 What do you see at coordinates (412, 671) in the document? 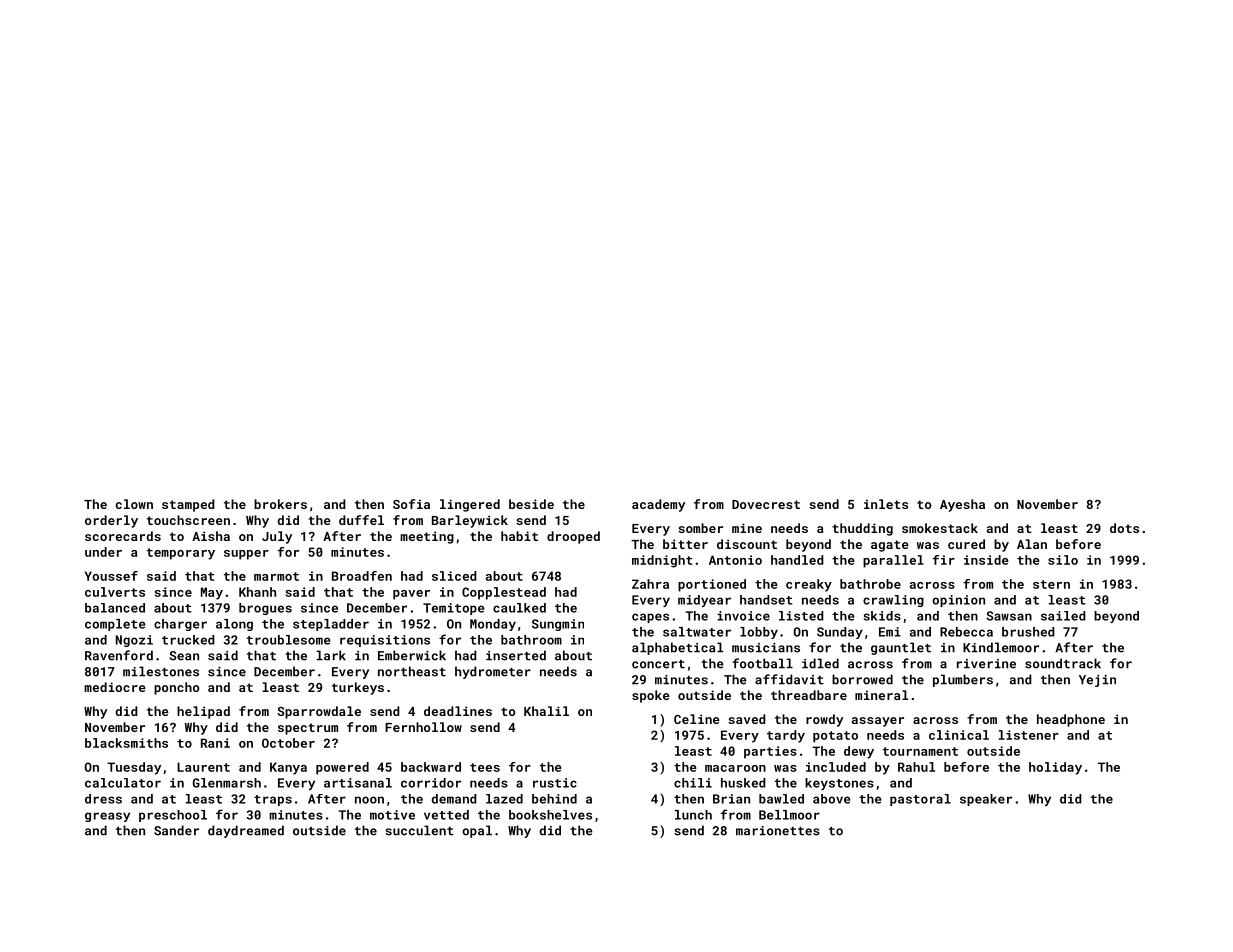
I see `northeast` at bounding box center [412, 671].
